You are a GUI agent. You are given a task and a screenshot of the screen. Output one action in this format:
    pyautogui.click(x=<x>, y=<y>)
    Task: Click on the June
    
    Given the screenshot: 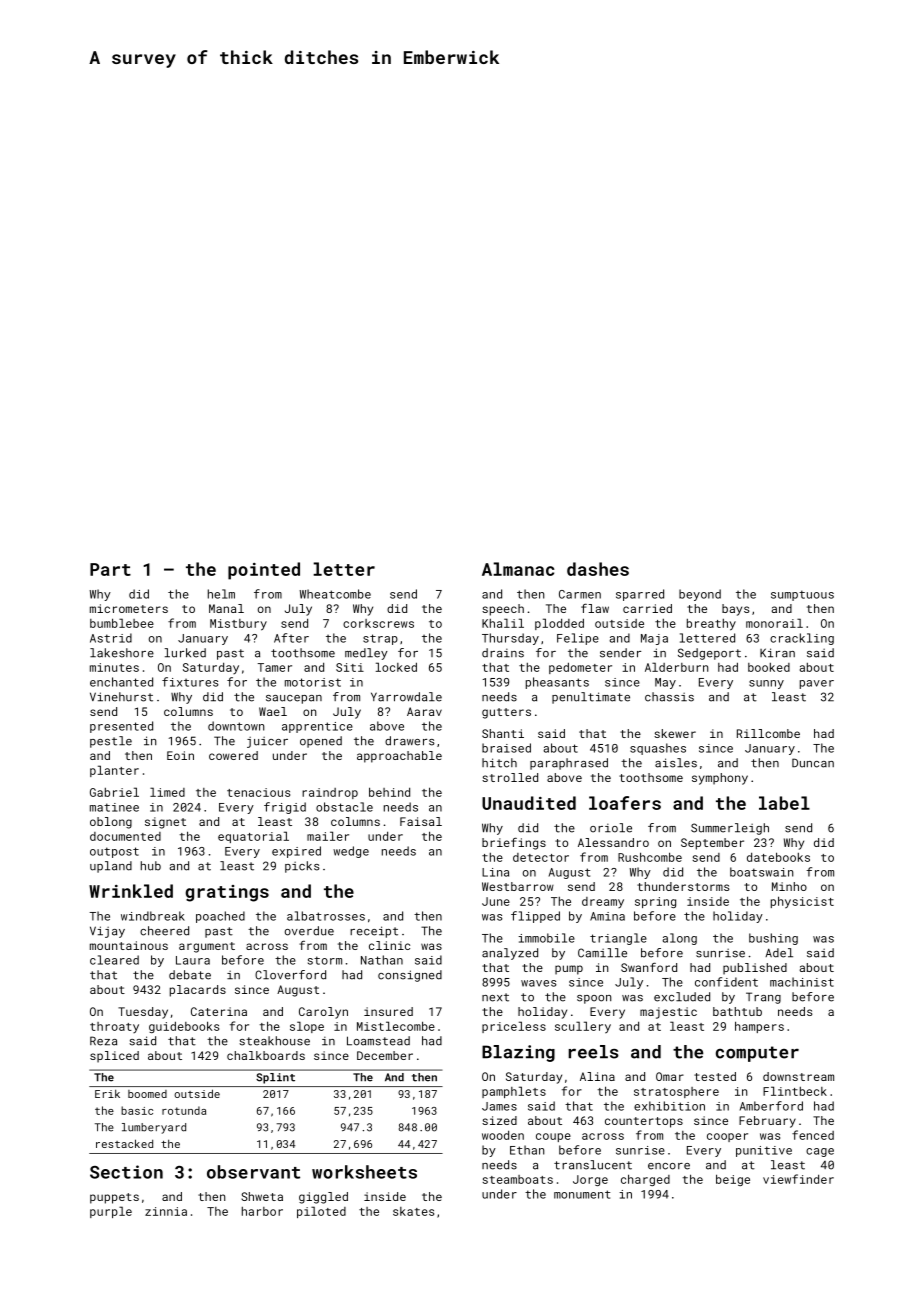 What is the action you would take?
    pyautogui.click(x=496, y=901)
